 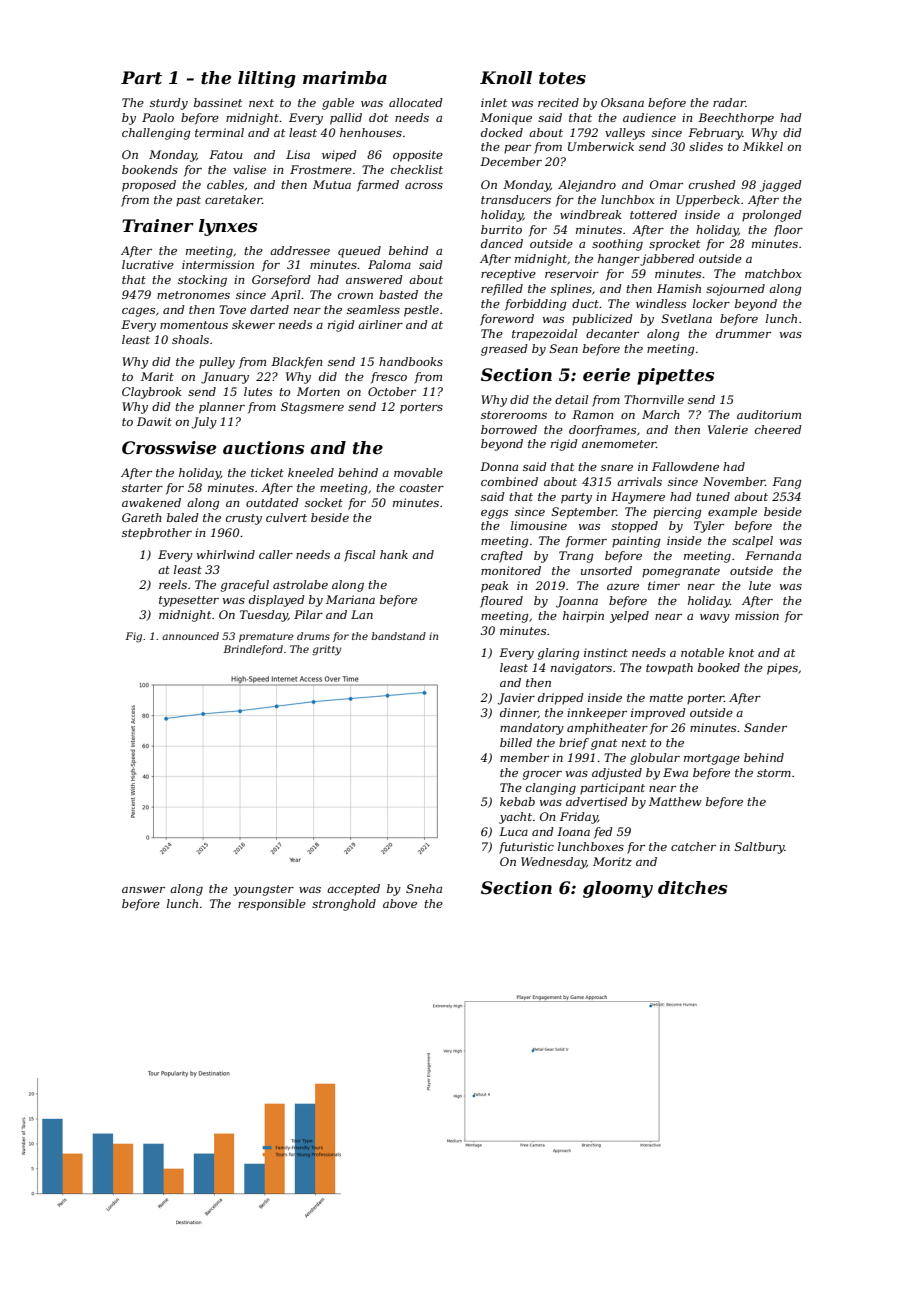 What do you see at coordinates (400, 903) in the screenshot?
I see `above` at bounding box center [400, 903].
